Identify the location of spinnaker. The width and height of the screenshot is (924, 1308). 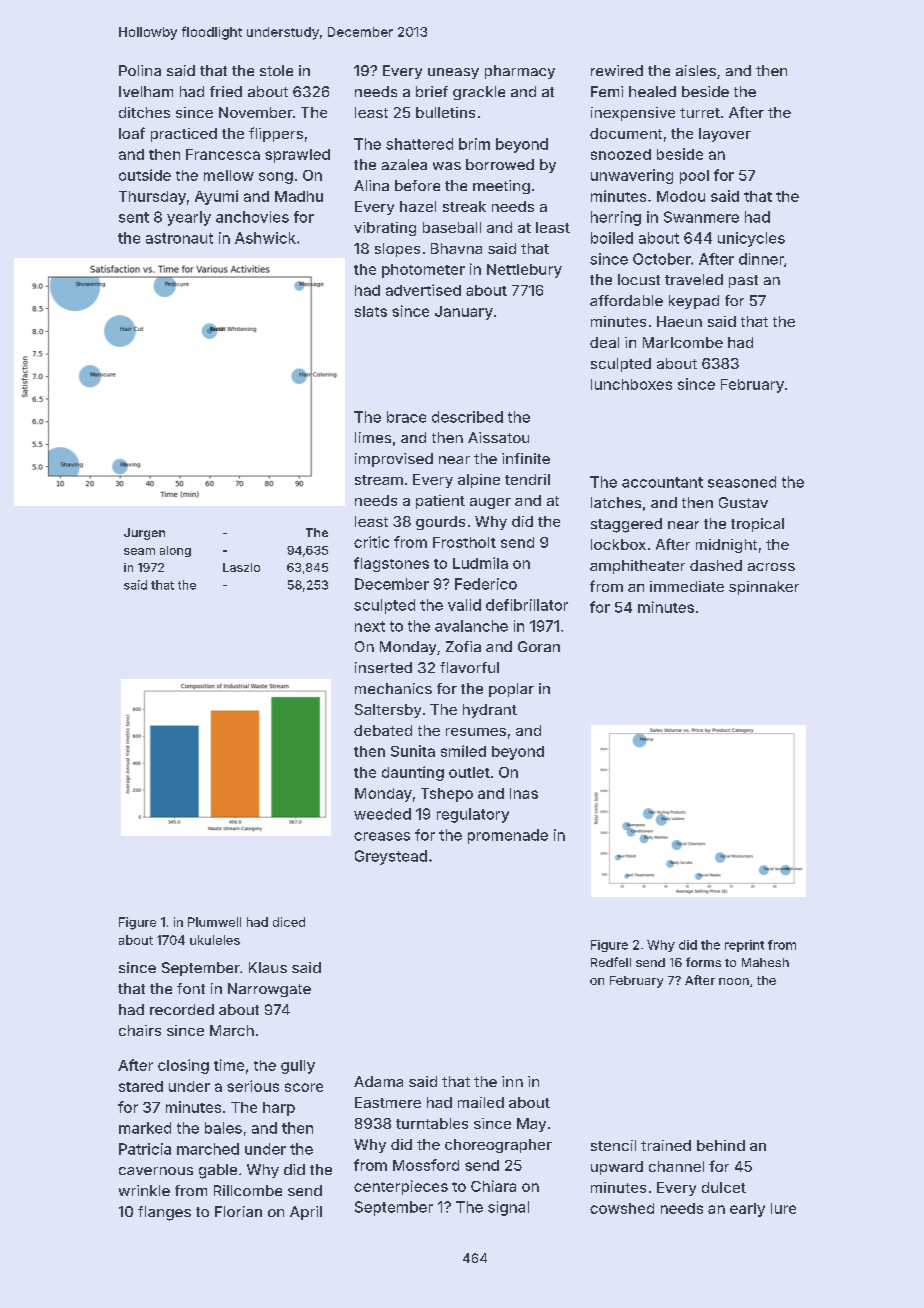
(764, 588).
